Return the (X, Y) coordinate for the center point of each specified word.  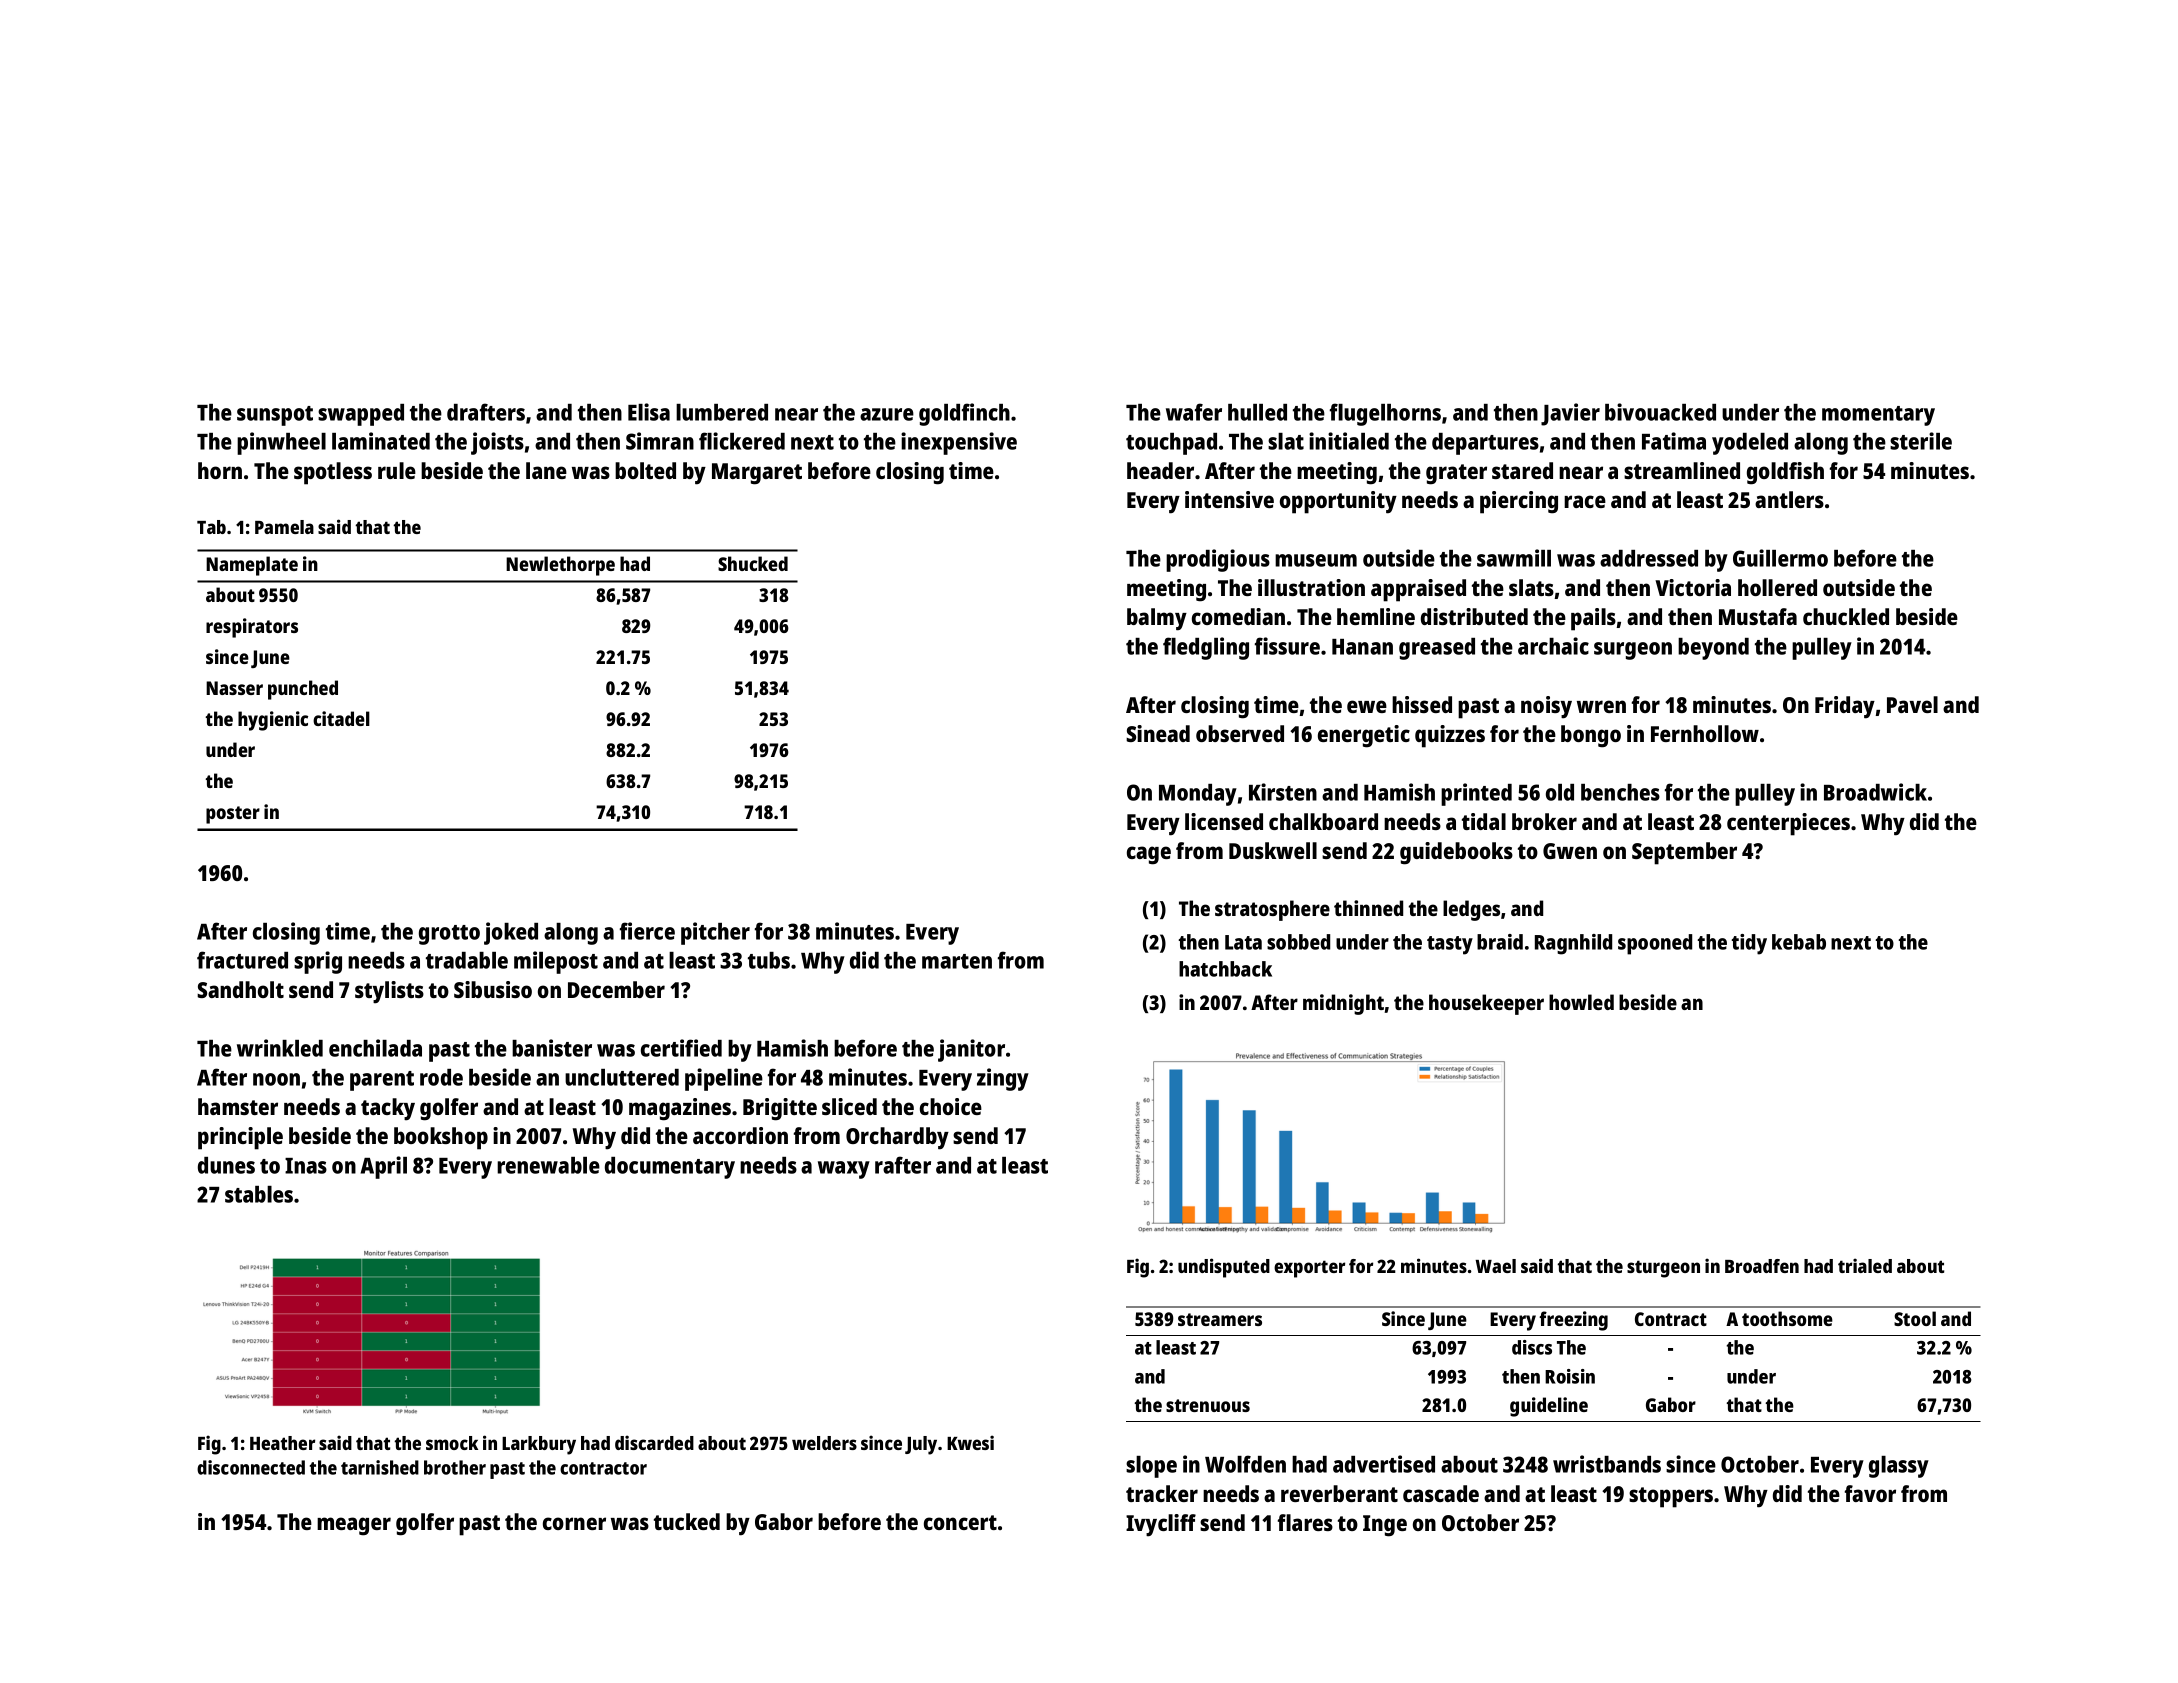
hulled (1257, 412)
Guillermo (1780, 558)
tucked (687, 1521)
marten (957, 961)
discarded (654, 1442)
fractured (242, 960)
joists (497, 443)
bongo (1591, 736)
